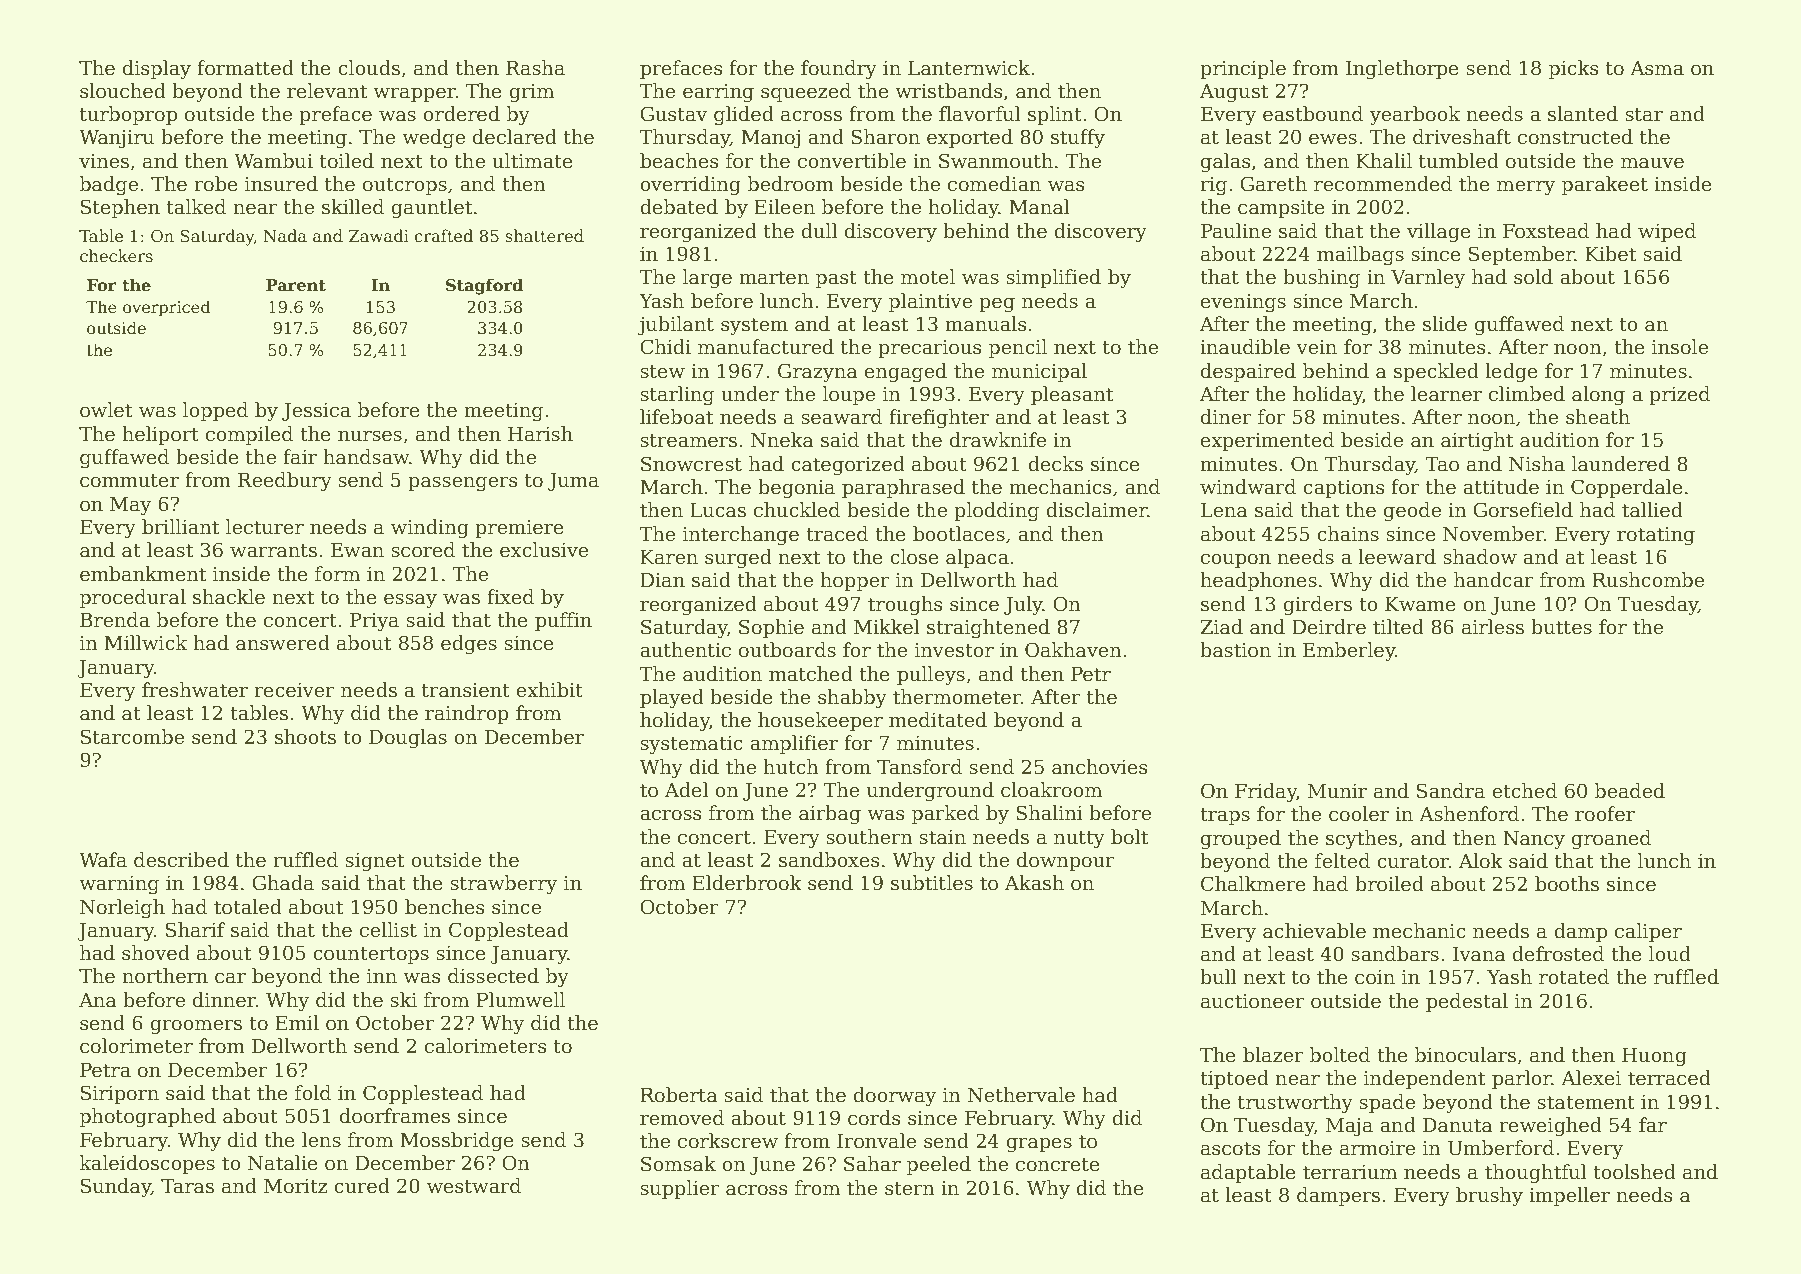 This page has height=1274, width=1801. Describe the element at coordinates (474, 1186) in the page. I see `westward` at that location.
